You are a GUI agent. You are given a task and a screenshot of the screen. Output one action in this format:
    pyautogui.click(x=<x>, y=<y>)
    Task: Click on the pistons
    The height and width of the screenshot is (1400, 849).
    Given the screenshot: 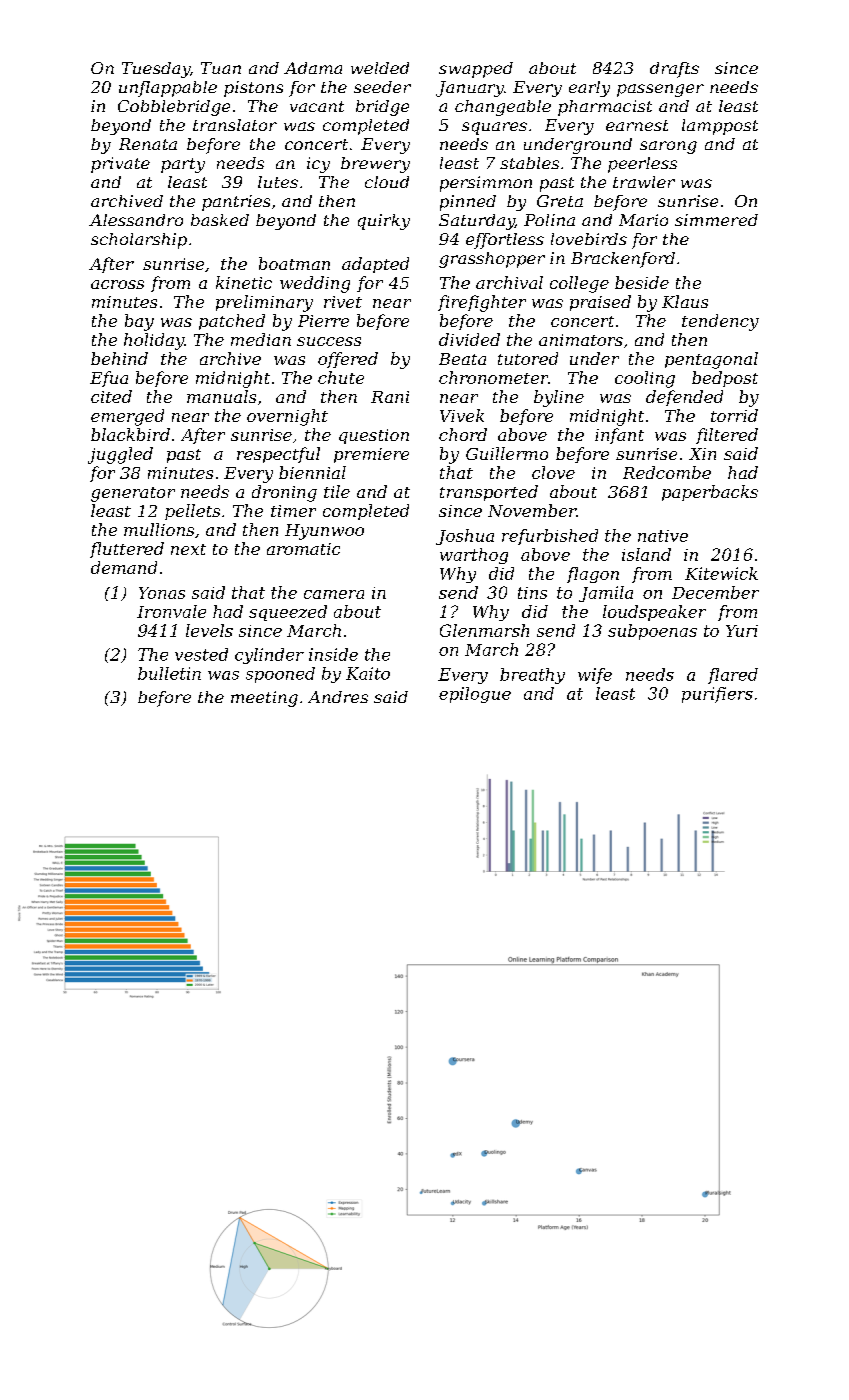 What is the action you would take?
    pyautogui.click(x=253, y=89)
